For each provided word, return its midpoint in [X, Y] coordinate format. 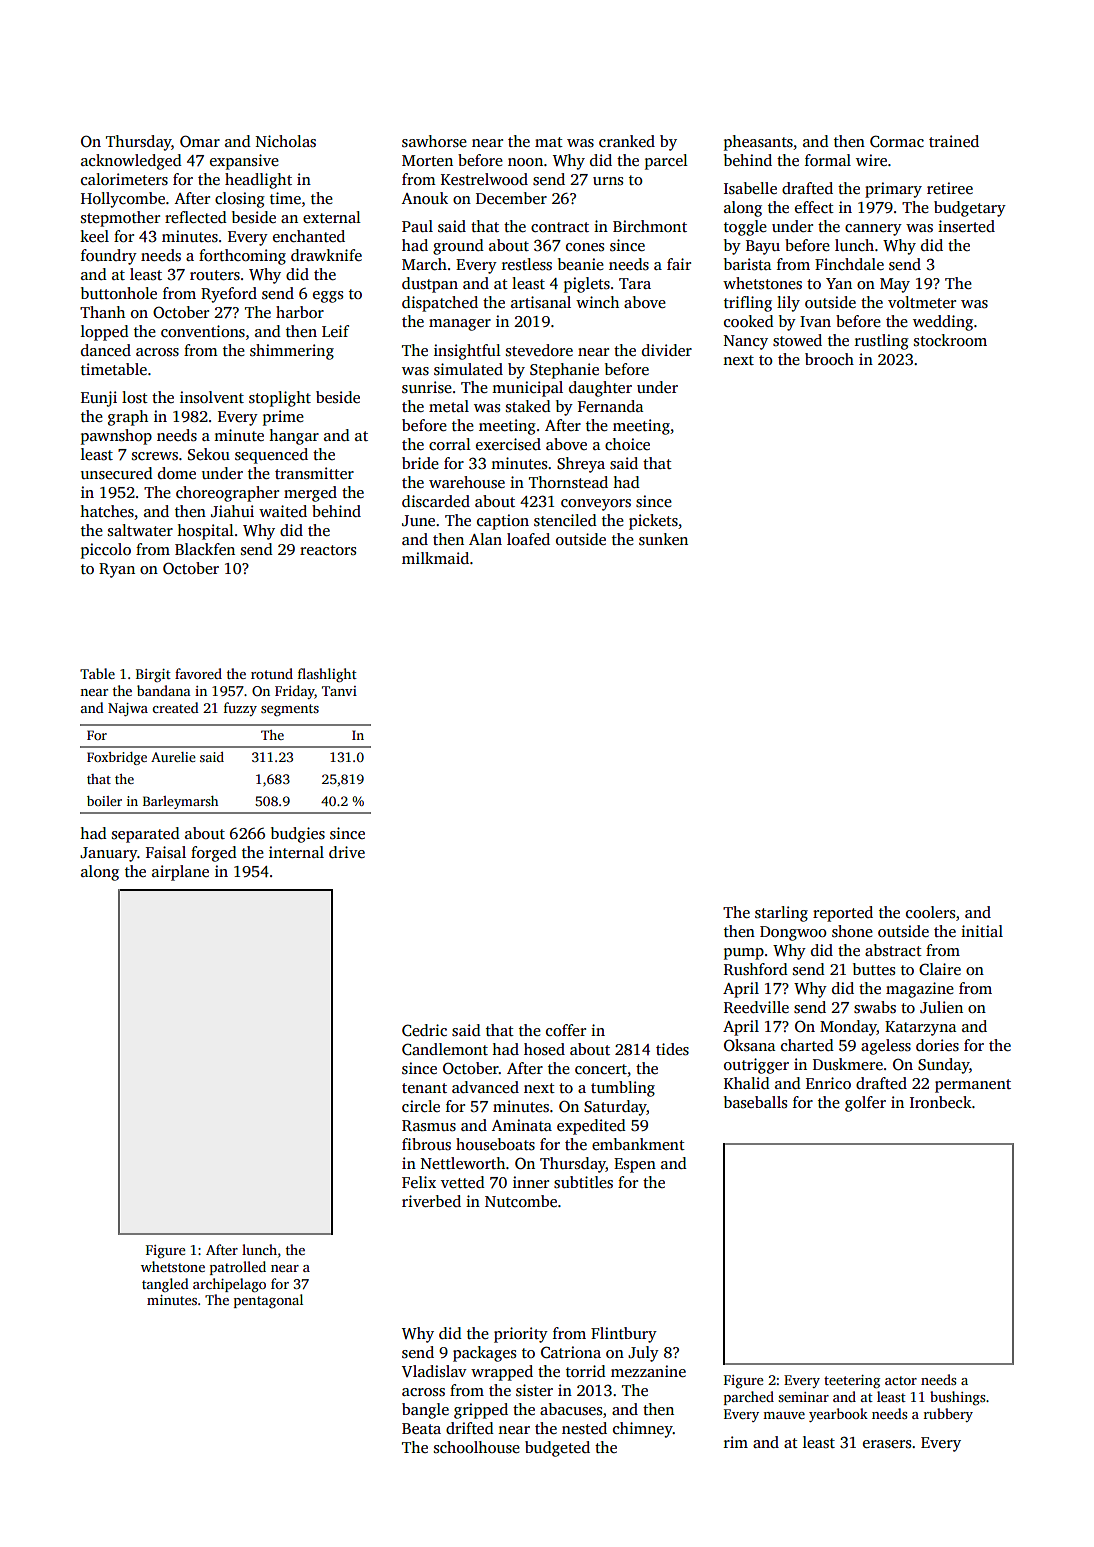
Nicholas [286, 141]
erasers [887, 1444]
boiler [104, 801]
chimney [643, 1430]
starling [781, 914]
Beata [421, 1428]
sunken [663, 539]
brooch [829, 359]
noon [525, 162]
